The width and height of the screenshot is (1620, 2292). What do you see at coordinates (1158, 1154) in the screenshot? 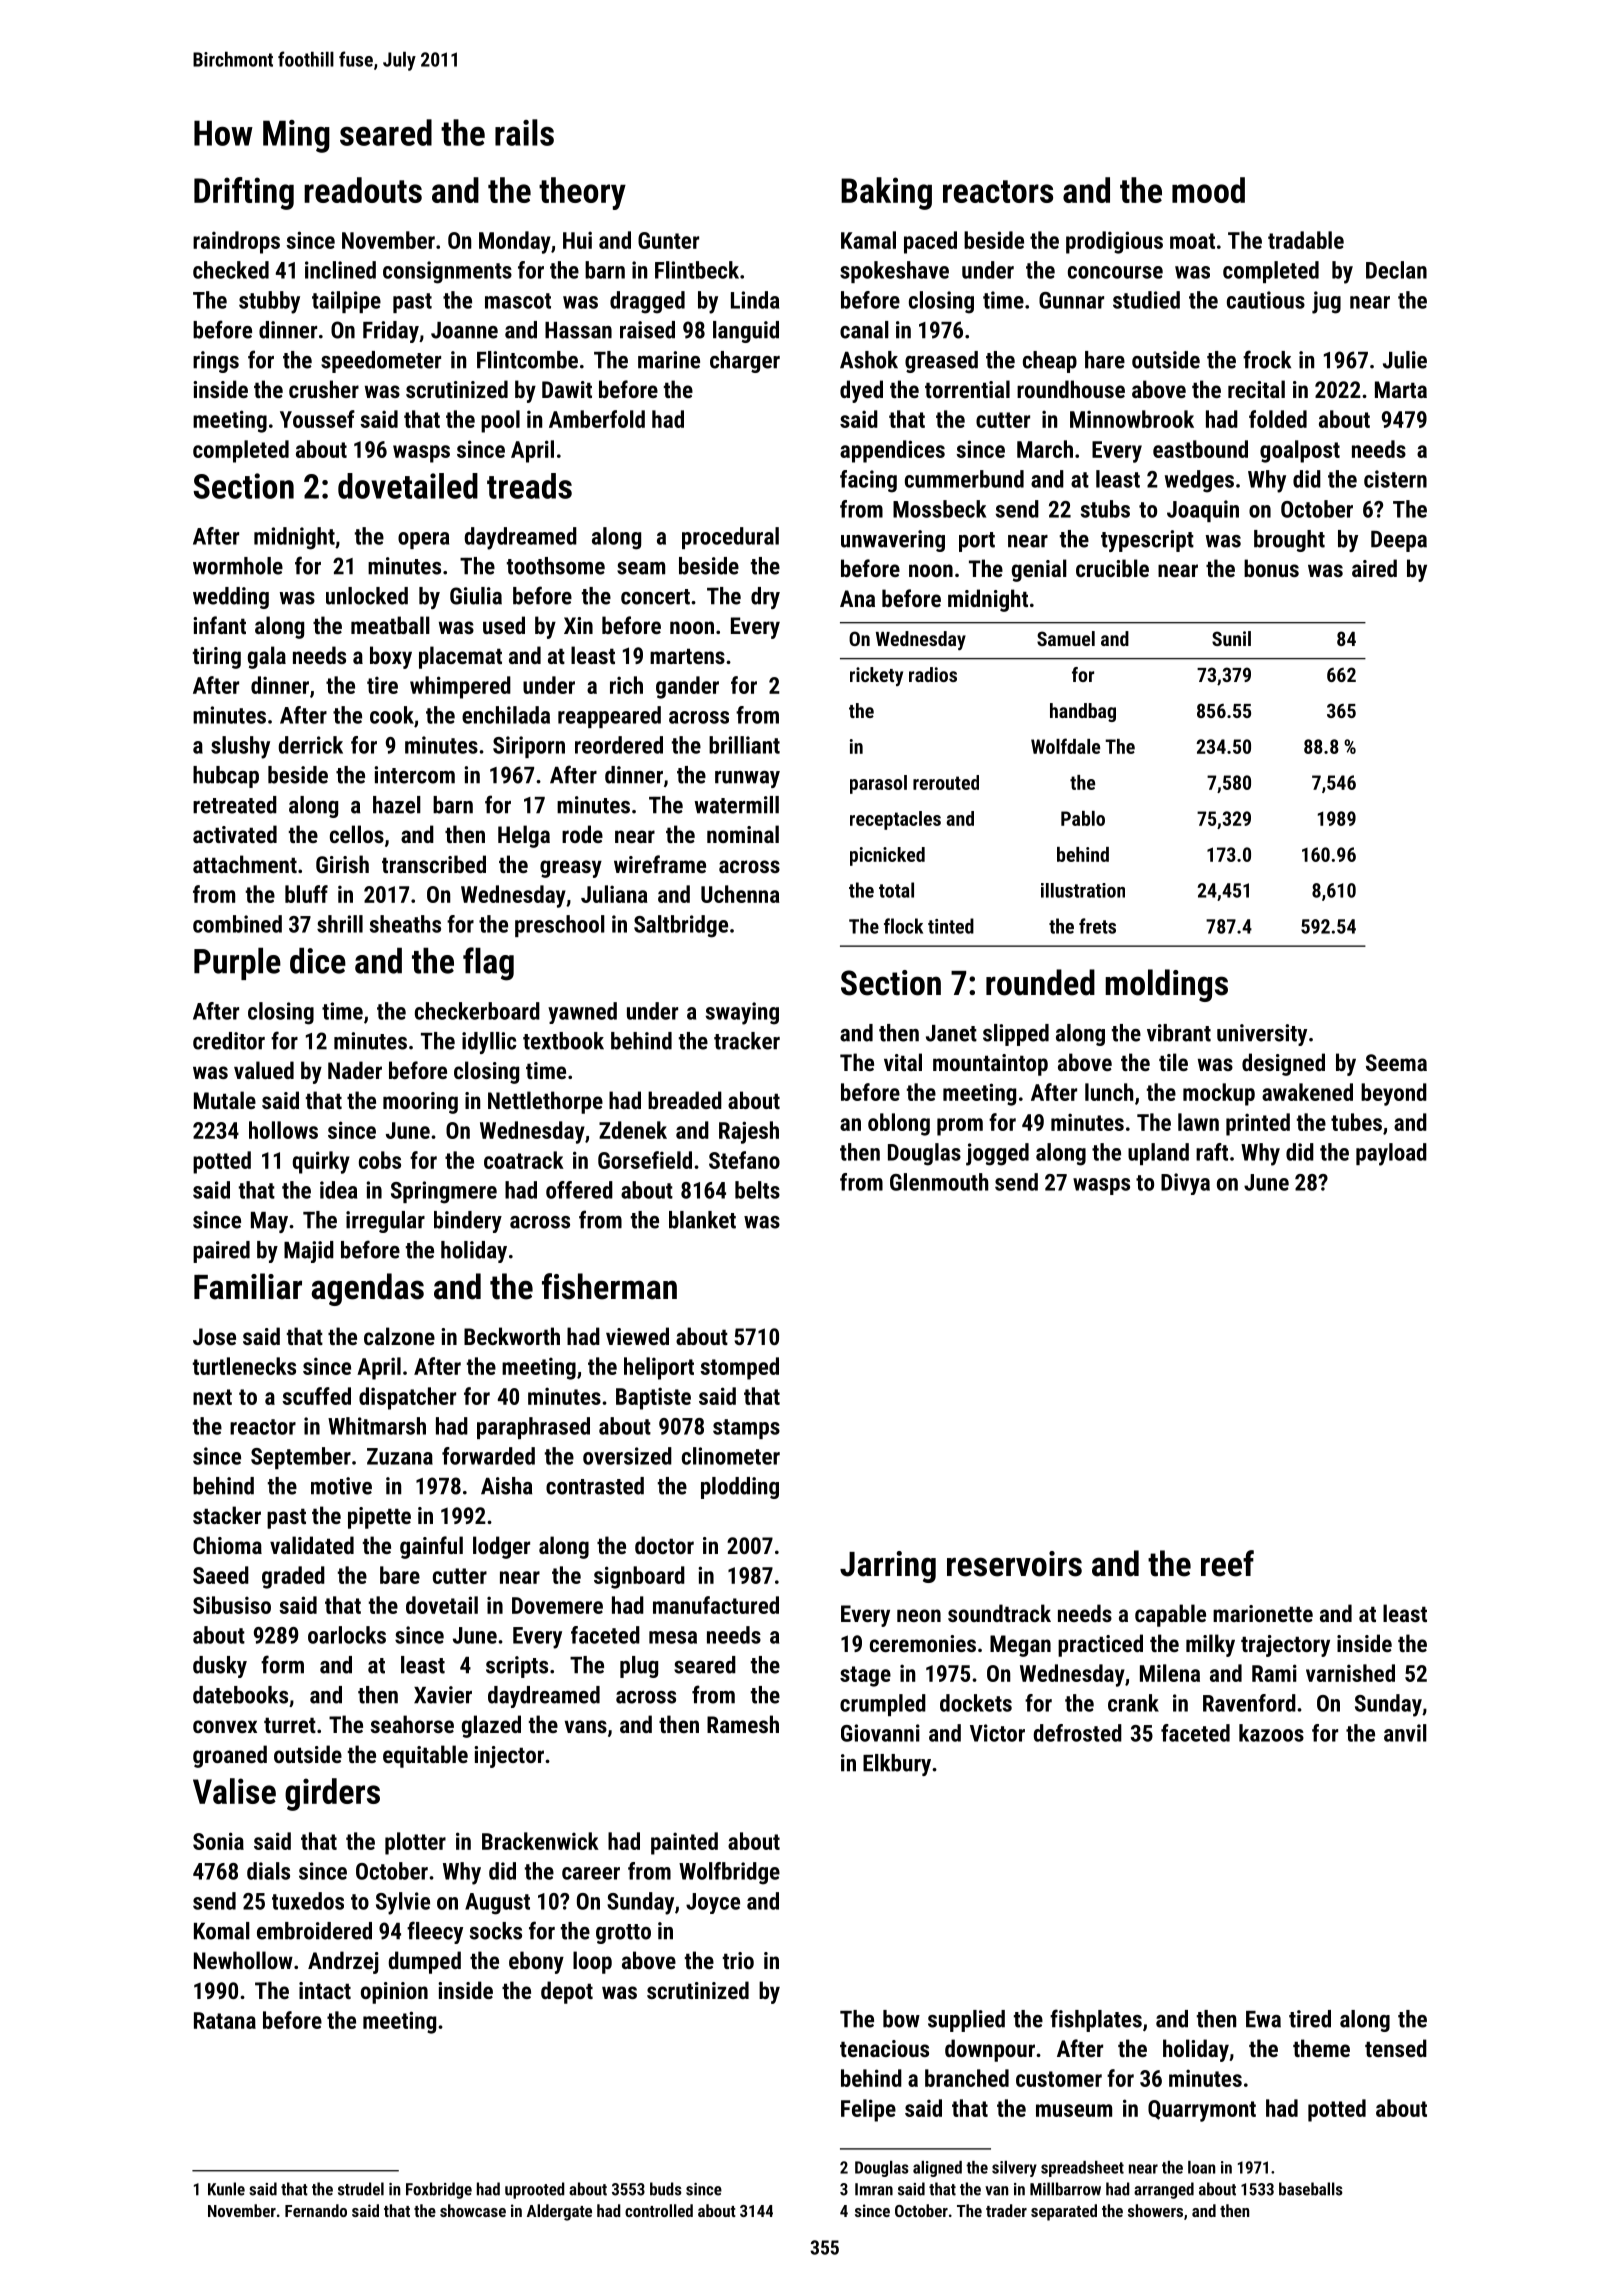
I see `upland` at bounding box center [1158, 1154].
